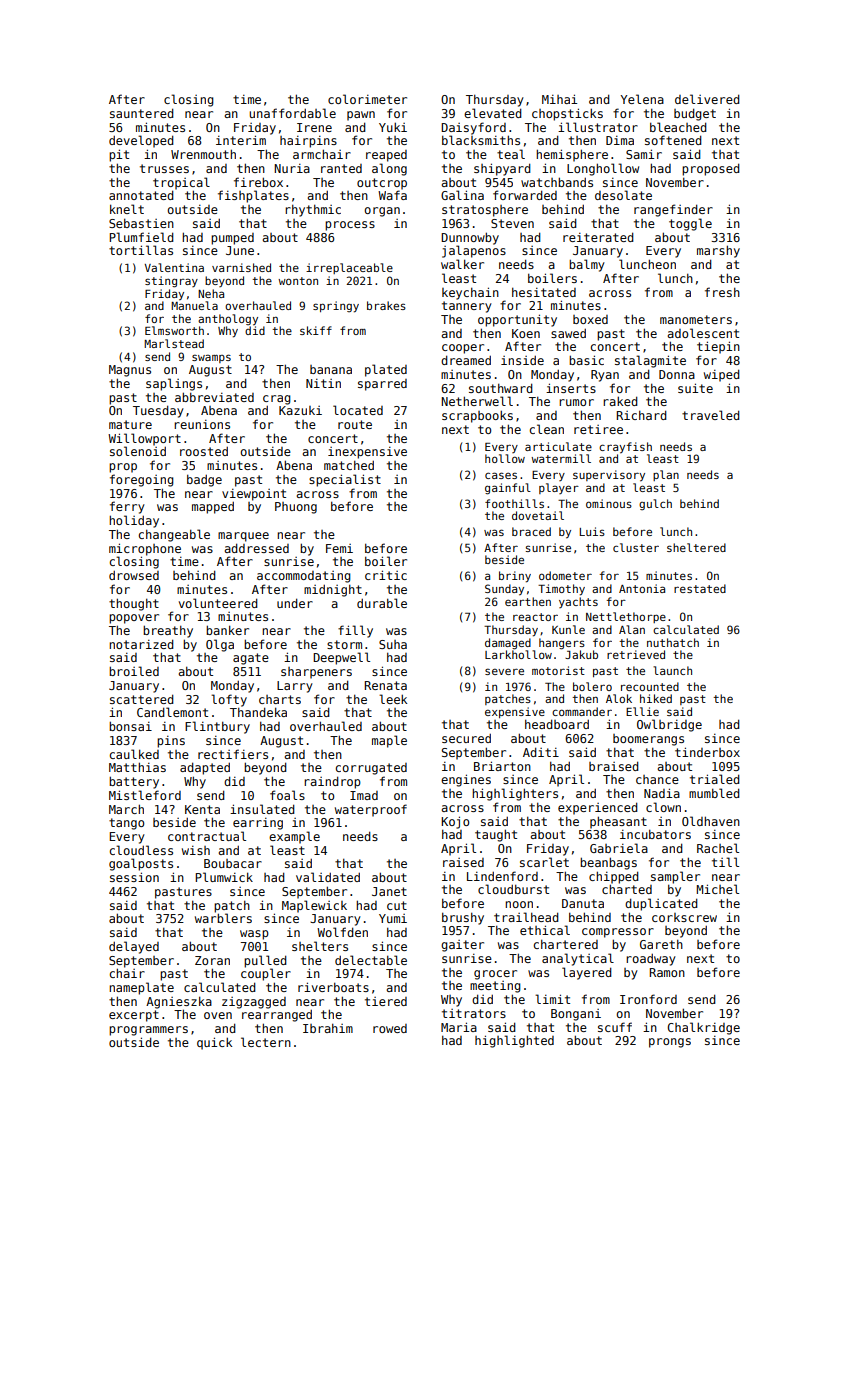 This page has height=1400, width=849. Describe the element at coordinates (228, 320) in the page. I see `anthology` at that location.
